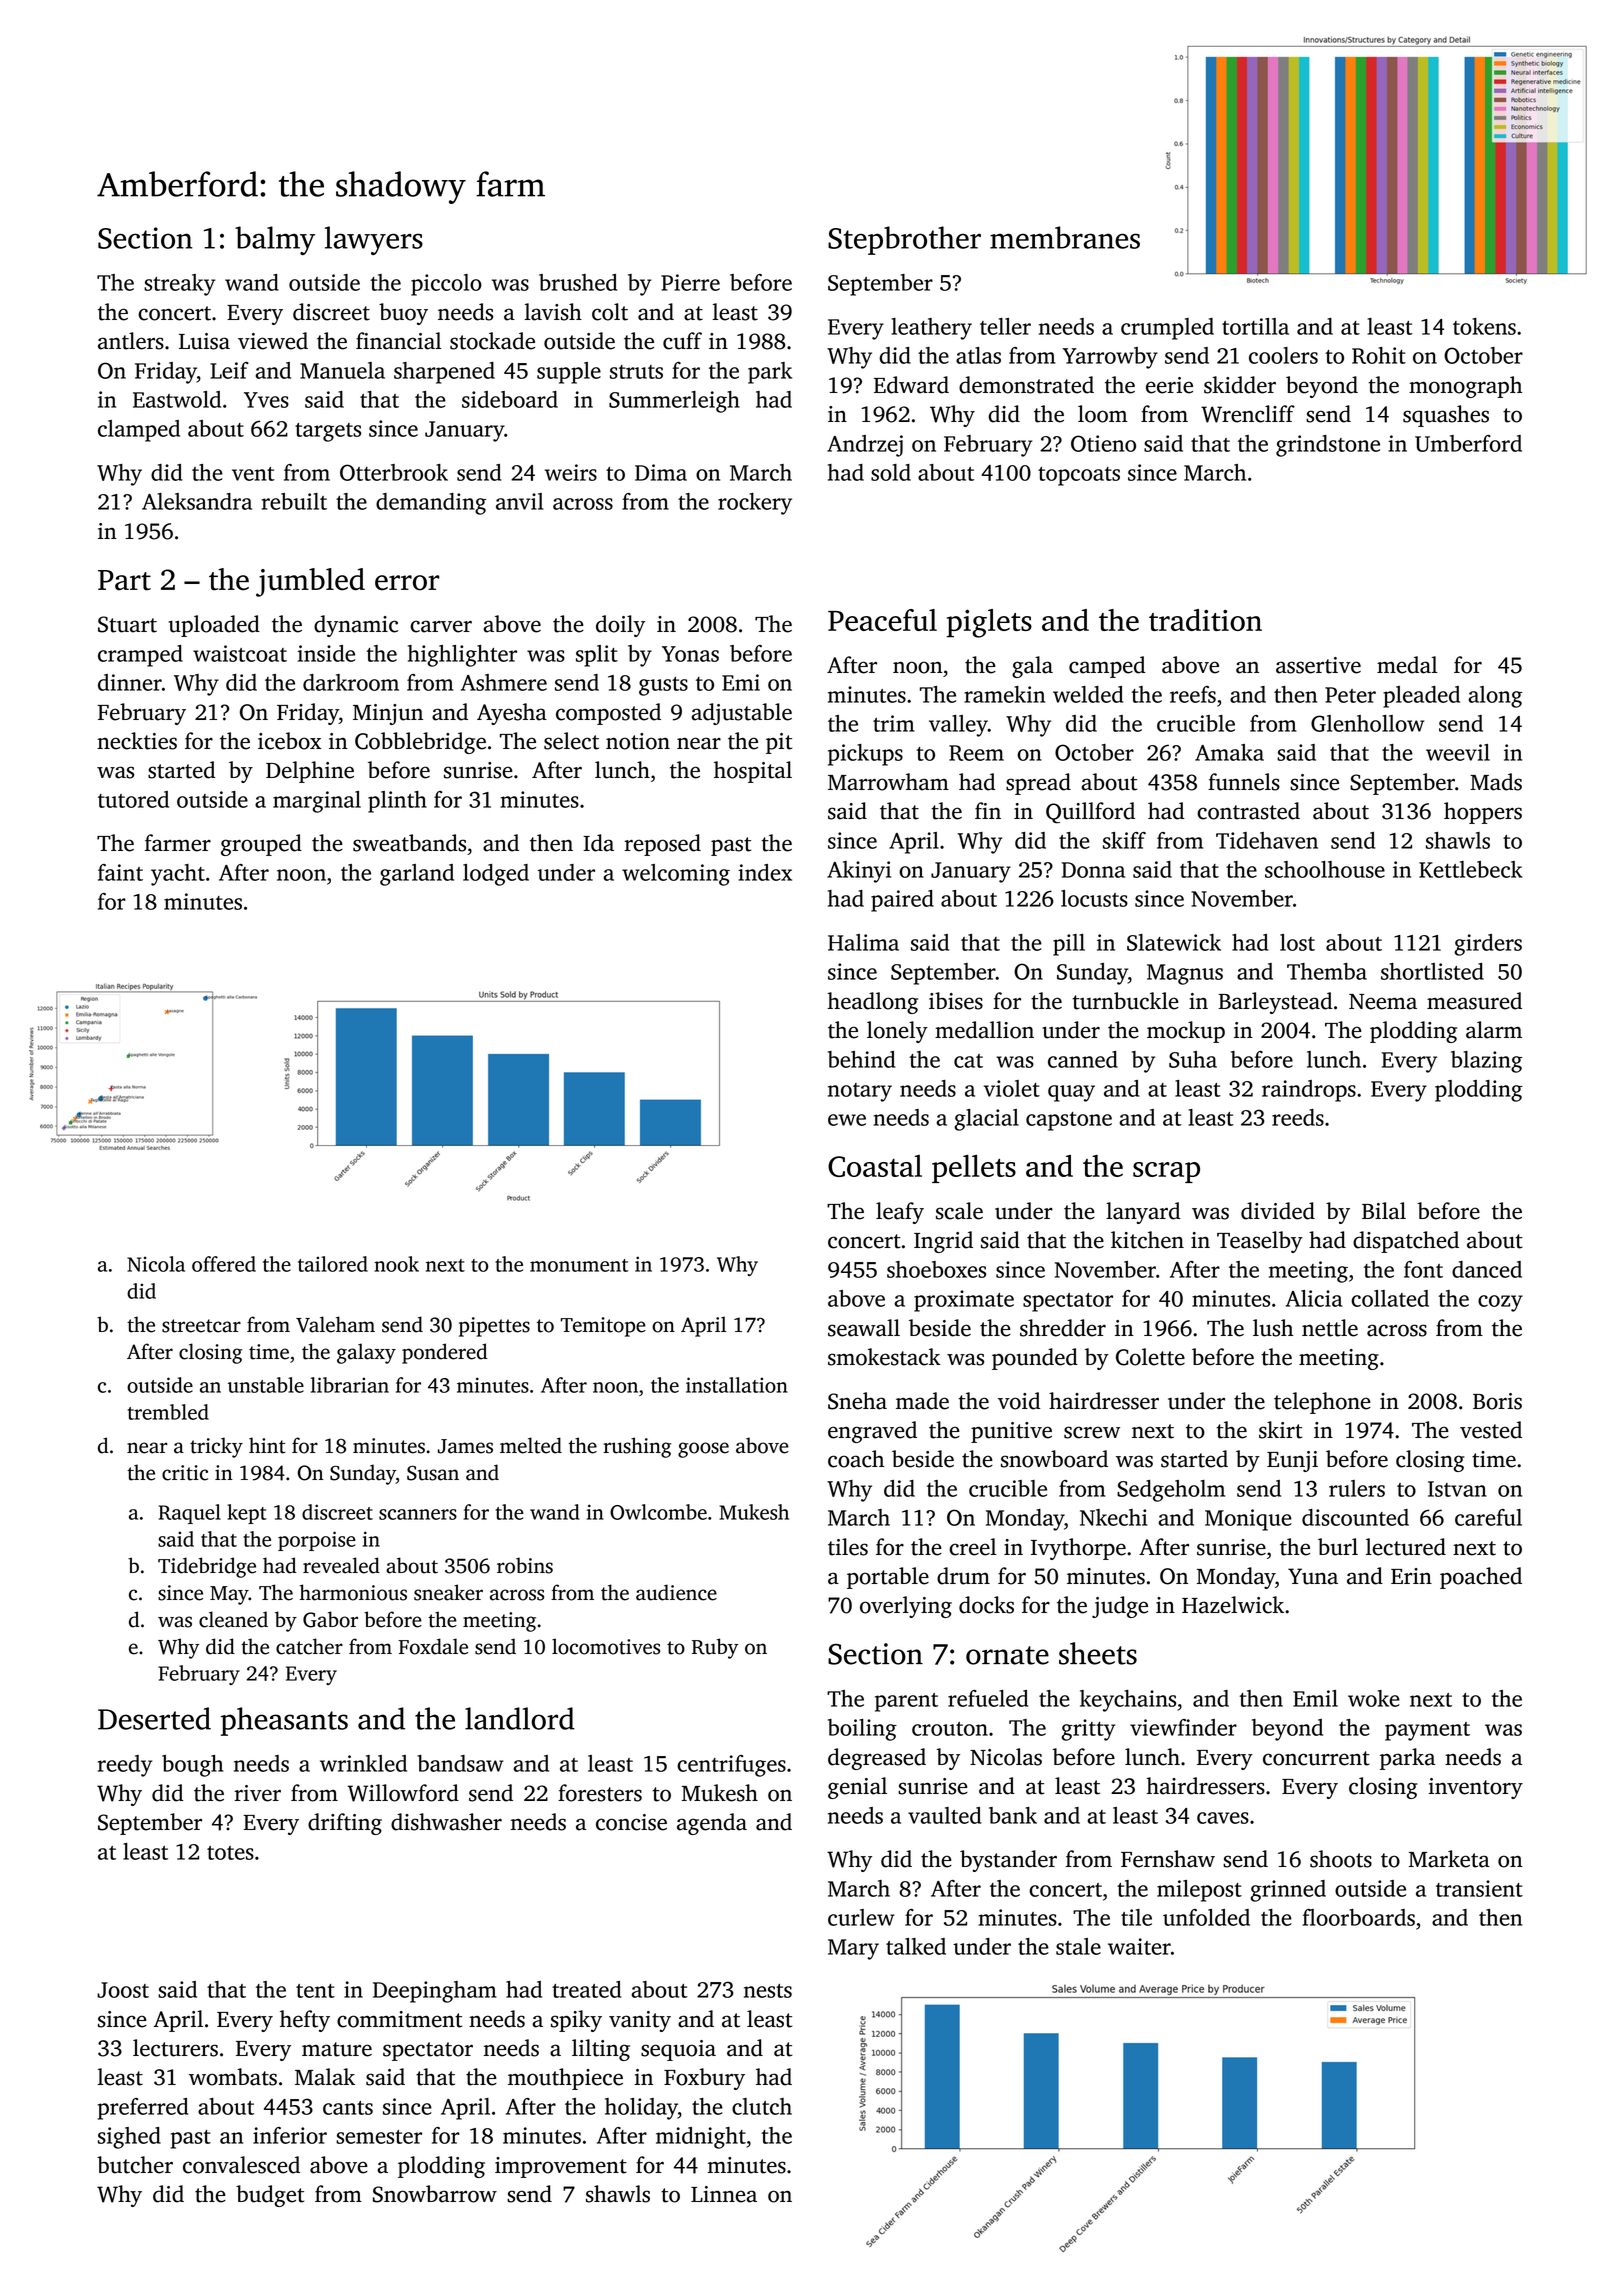 The image size is (1620, 2292). I want to click on Pierre, so click(690, 282).
